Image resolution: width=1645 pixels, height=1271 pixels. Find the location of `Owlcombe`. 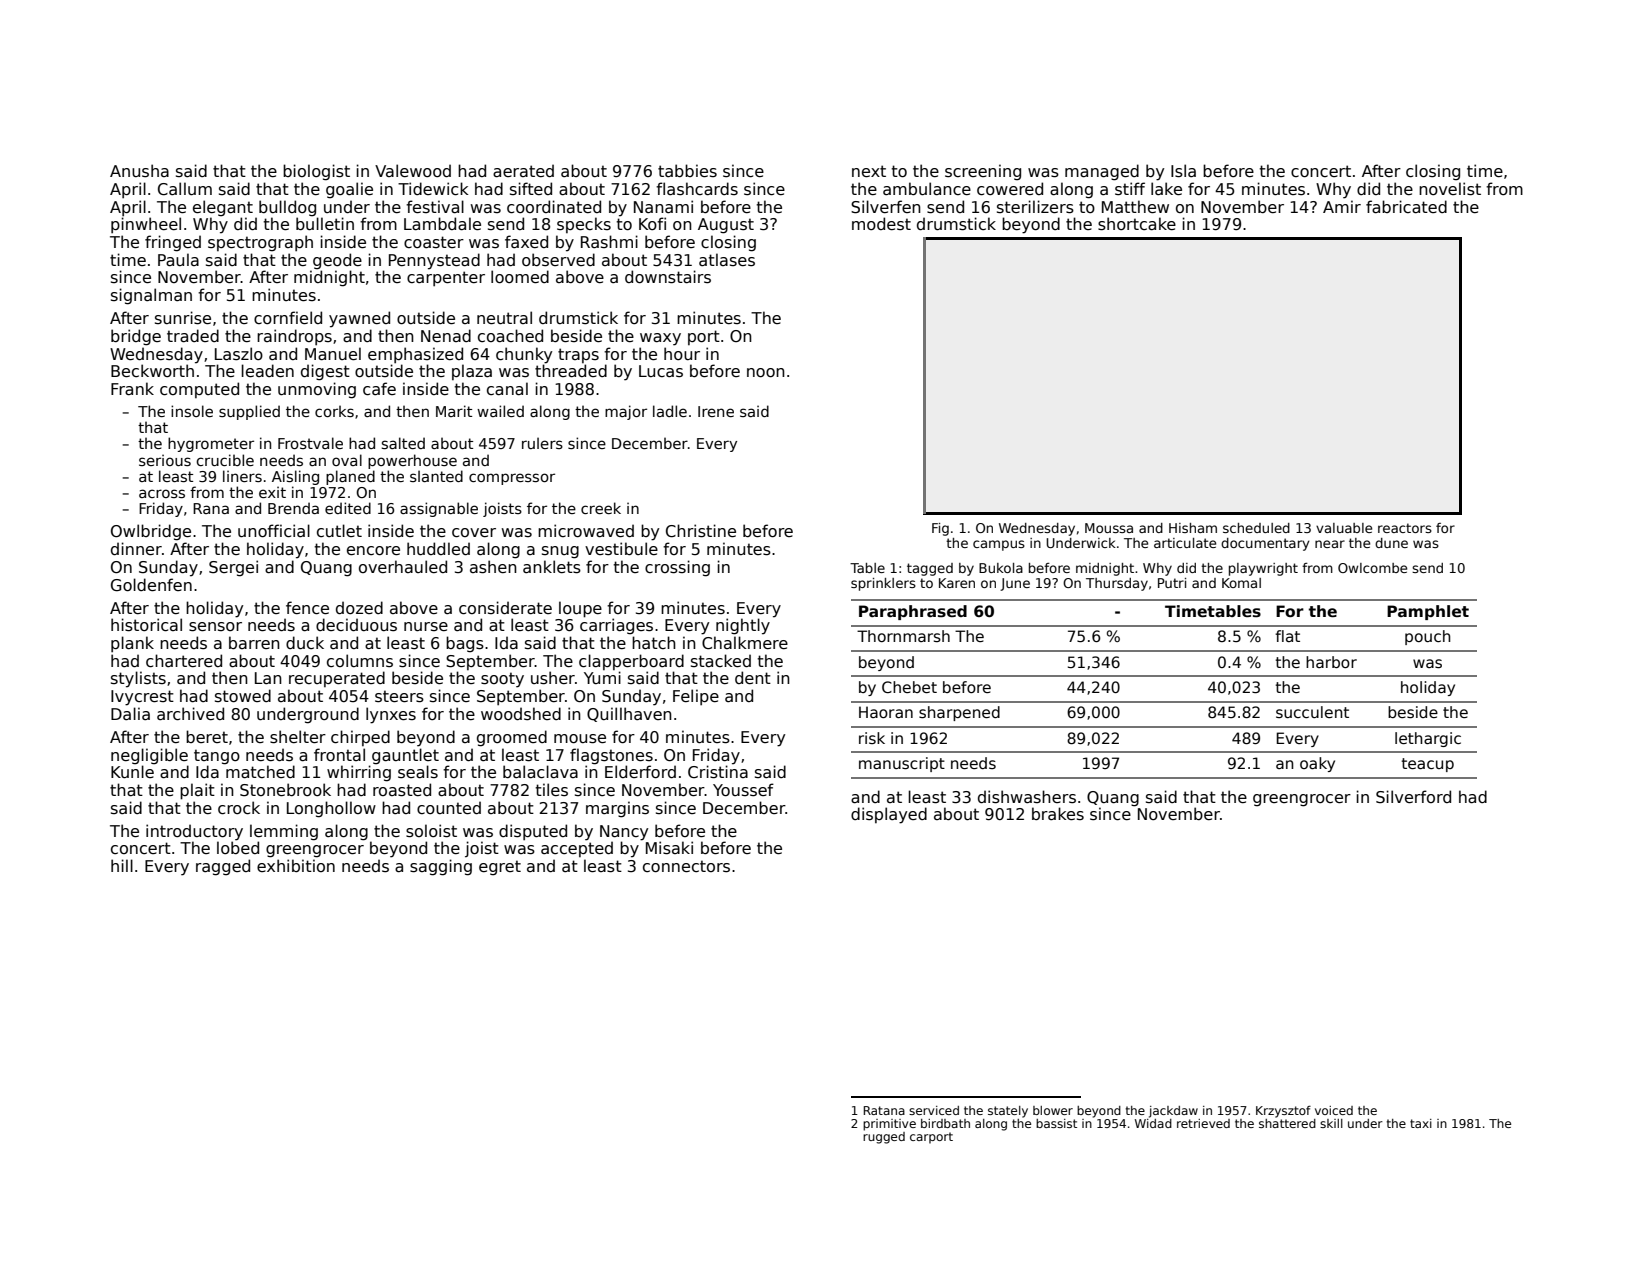

Owlcombe is located at coordinates (1372, 568).
